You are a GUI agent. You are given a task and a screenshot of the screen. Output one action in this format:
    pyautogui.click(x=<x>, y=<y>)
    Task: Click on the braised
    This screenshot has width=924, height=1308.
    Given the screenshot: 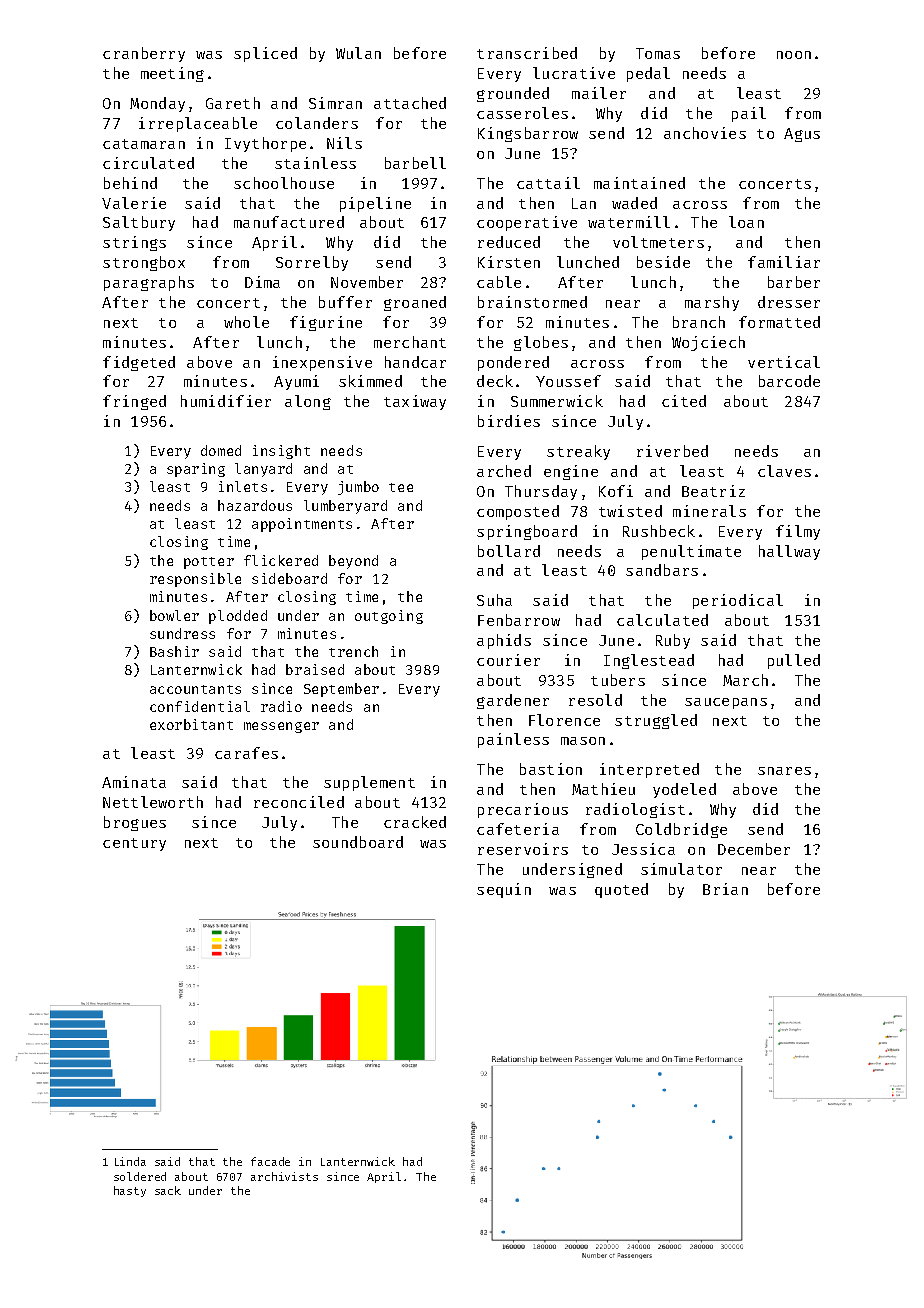 What is the action you would take?
    pyautogui.click(x=315, y=669)
